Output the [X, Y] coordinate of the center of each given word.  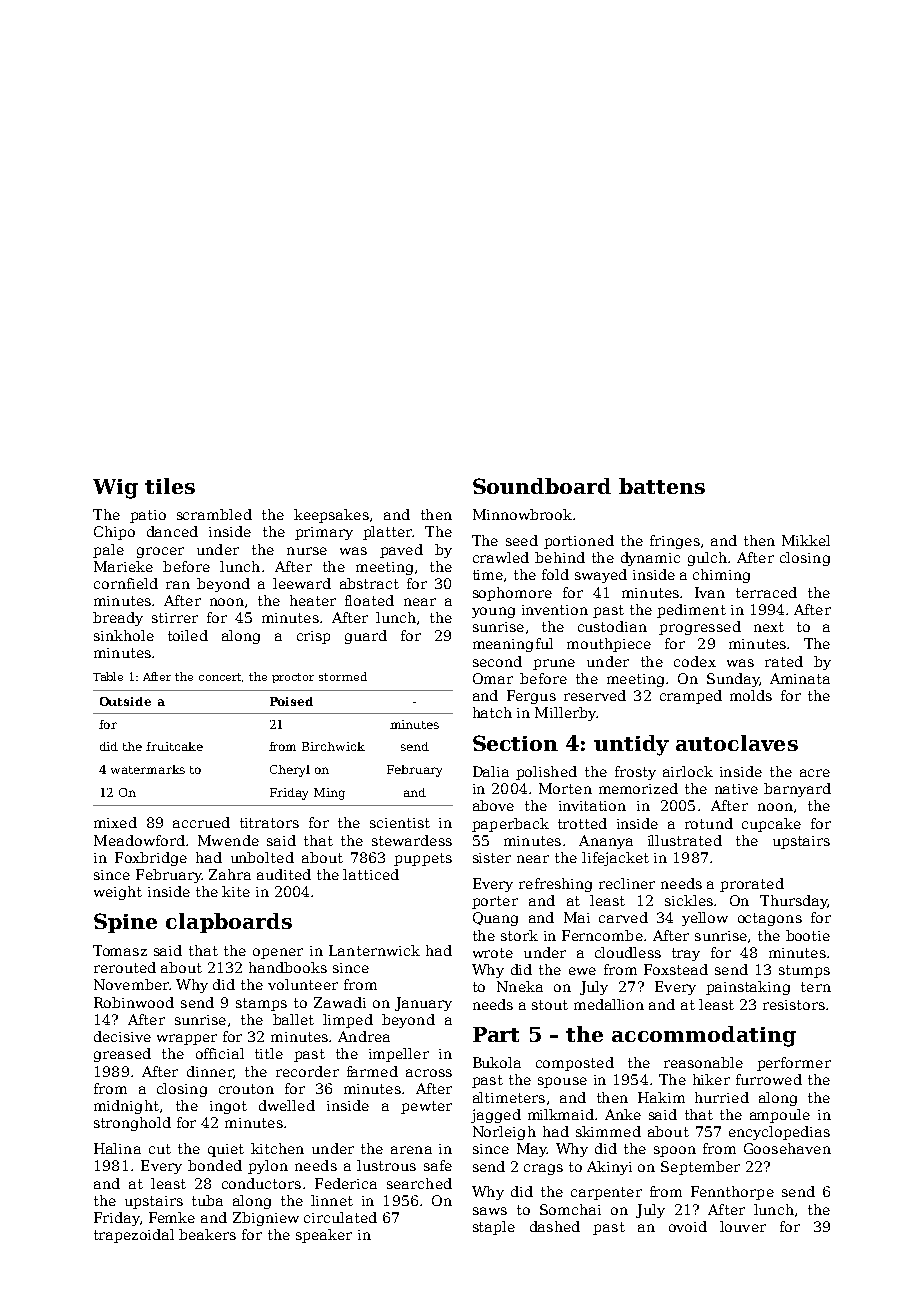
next [769, 627]
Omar [493, 678]
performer [794, 1064]
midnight [126, 1107]
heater [313, 600]
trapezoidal [134, 1236]
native [736, 789]
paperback [510, 825]
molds [751, 695]
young [493, 612]
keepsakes [331, 516]
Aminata [800, 678]
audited [284, 874]
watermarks [148, 769]
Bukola [497, 1062]
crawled [501, 557]
